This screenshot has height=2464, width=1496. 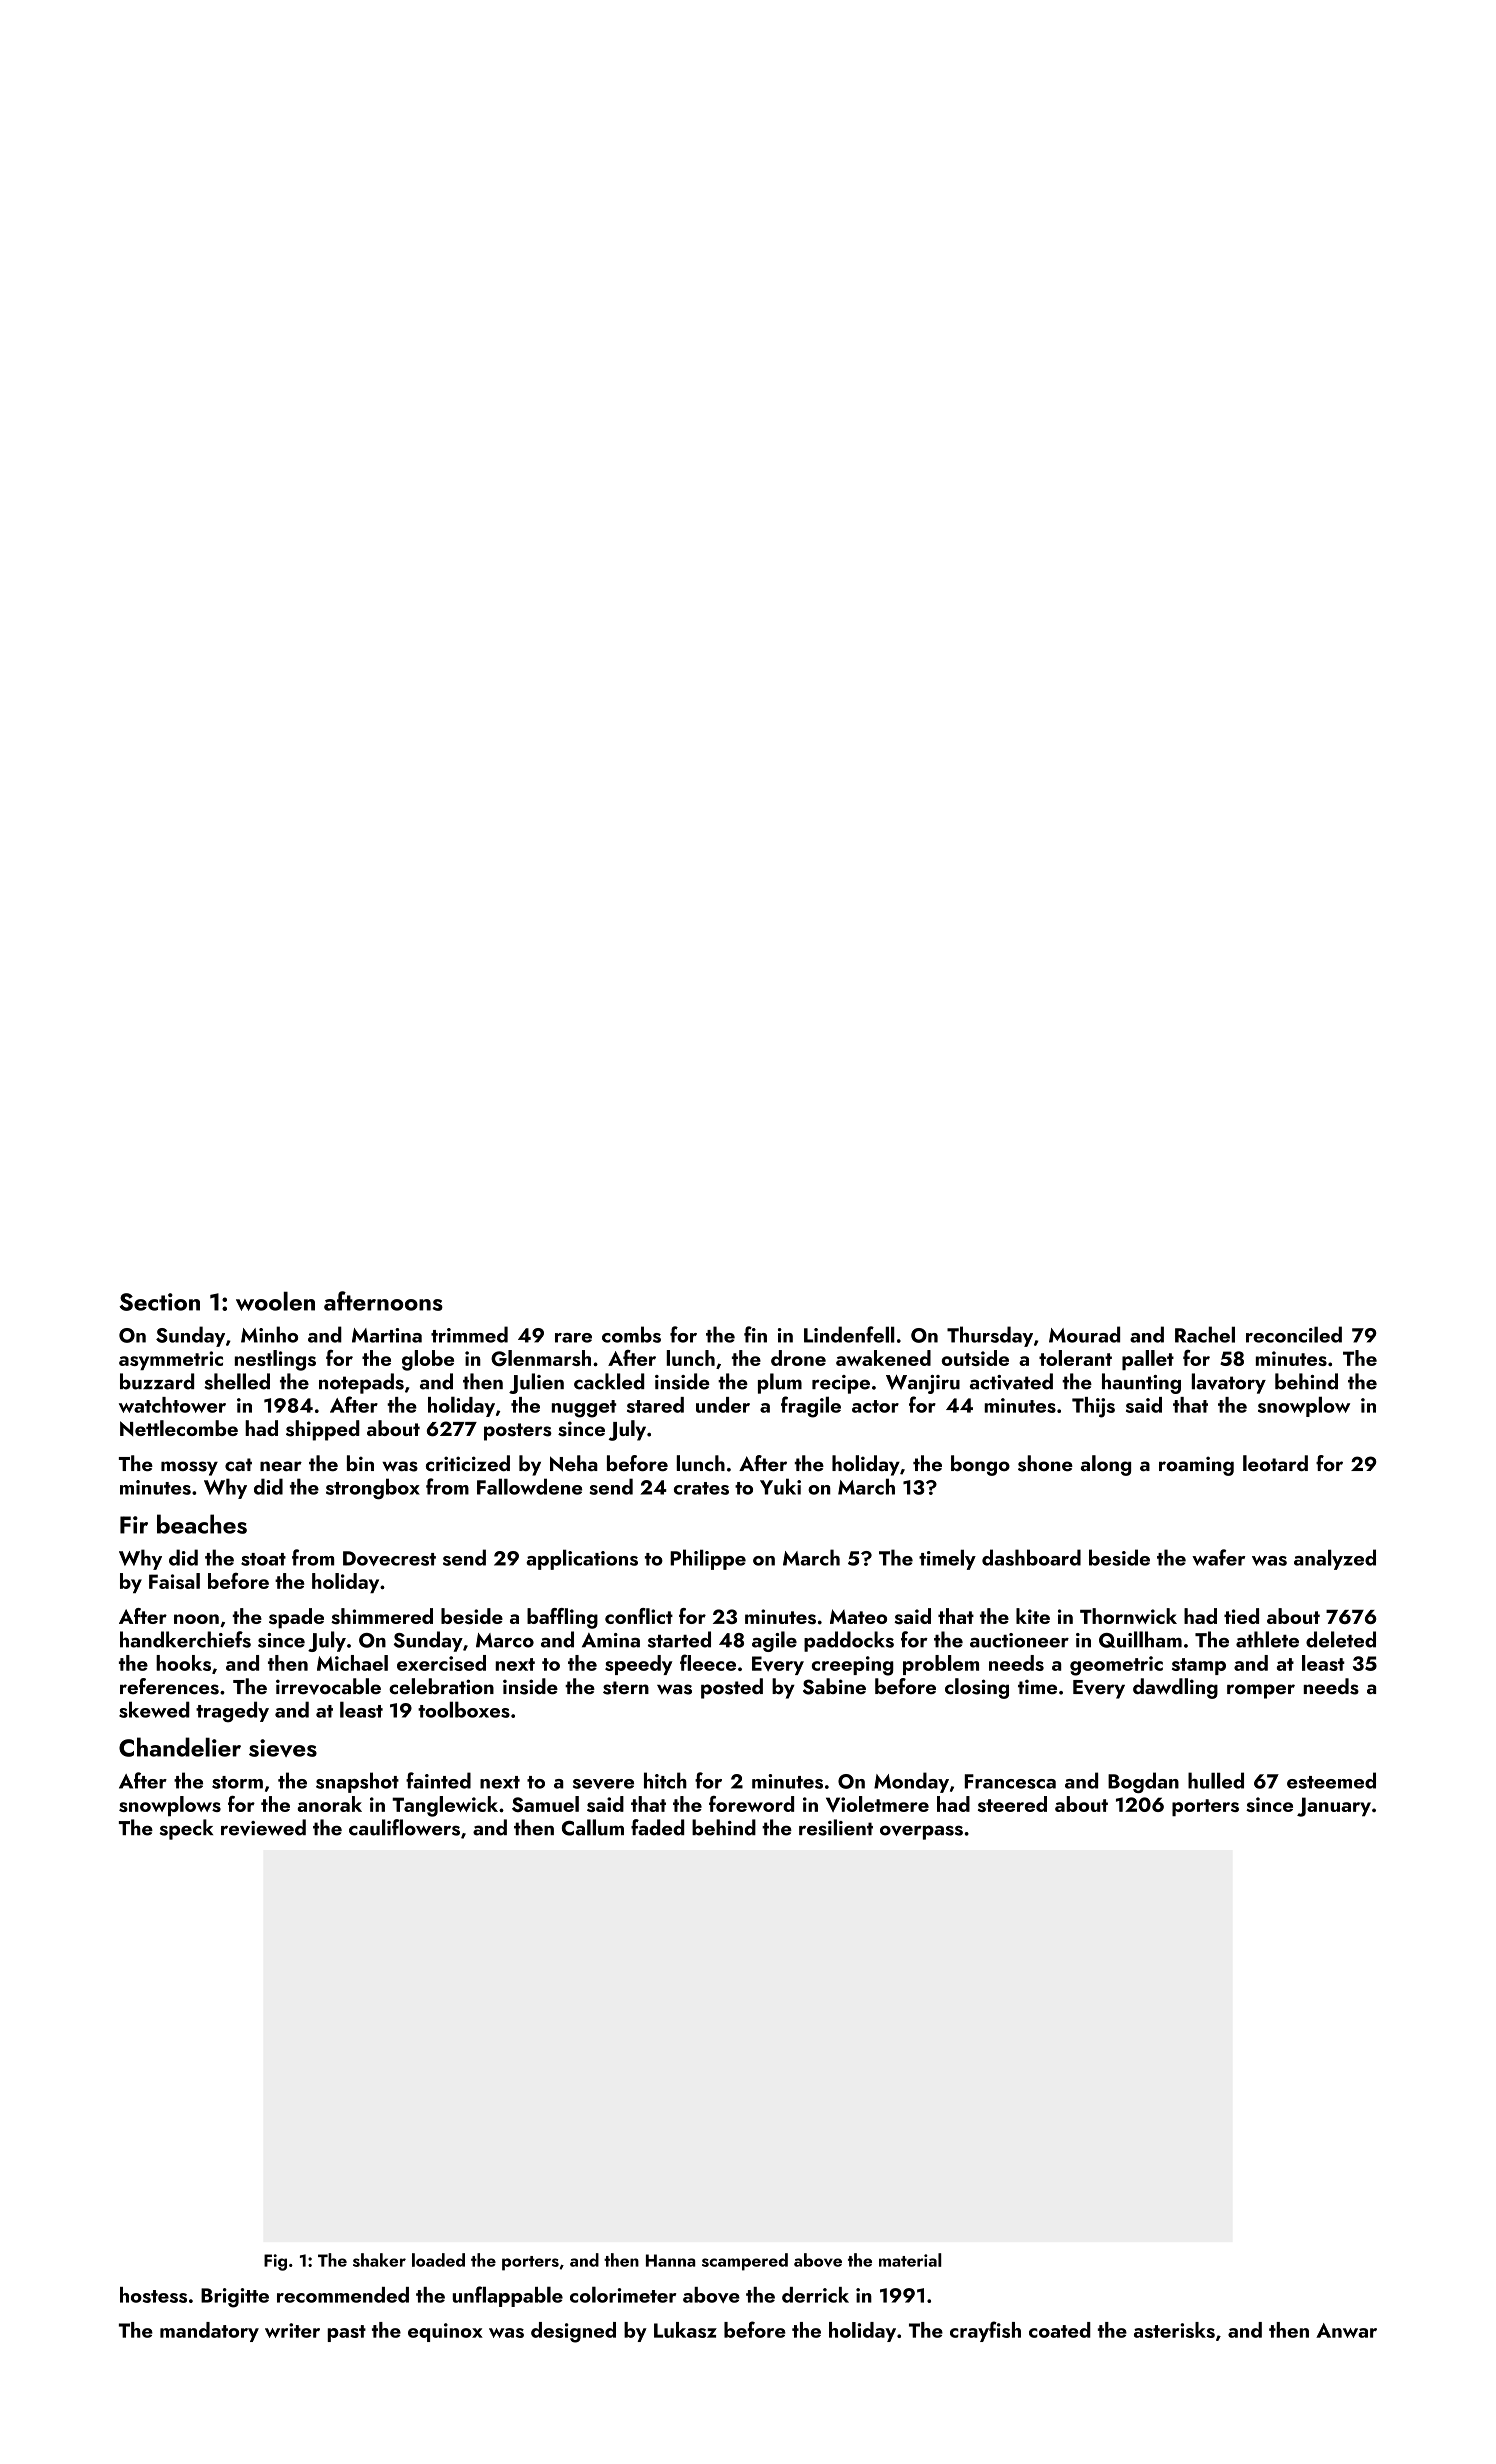 What do you see at coordinates (911, 1782) in the screenshot?
I see `Monday` at bounding box center [911, 1782].
